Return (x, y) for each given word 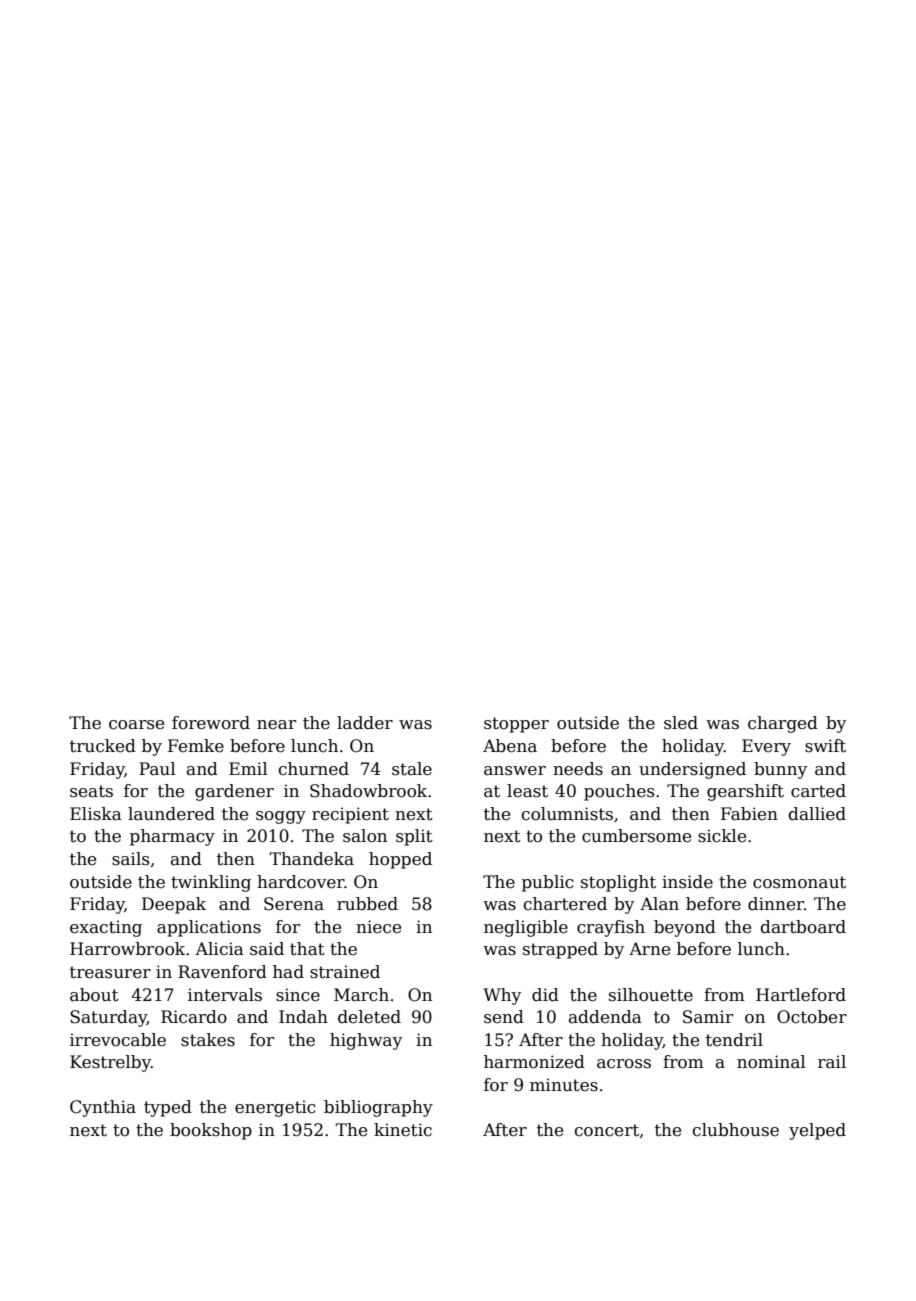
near (276, 725)
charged (783, 724)
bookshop (211, 1131)
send (504, 1017)
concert (607, 1130)
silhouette (651, 995)
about (94, 995)
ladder (365, 723)
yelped (817, 1131)
